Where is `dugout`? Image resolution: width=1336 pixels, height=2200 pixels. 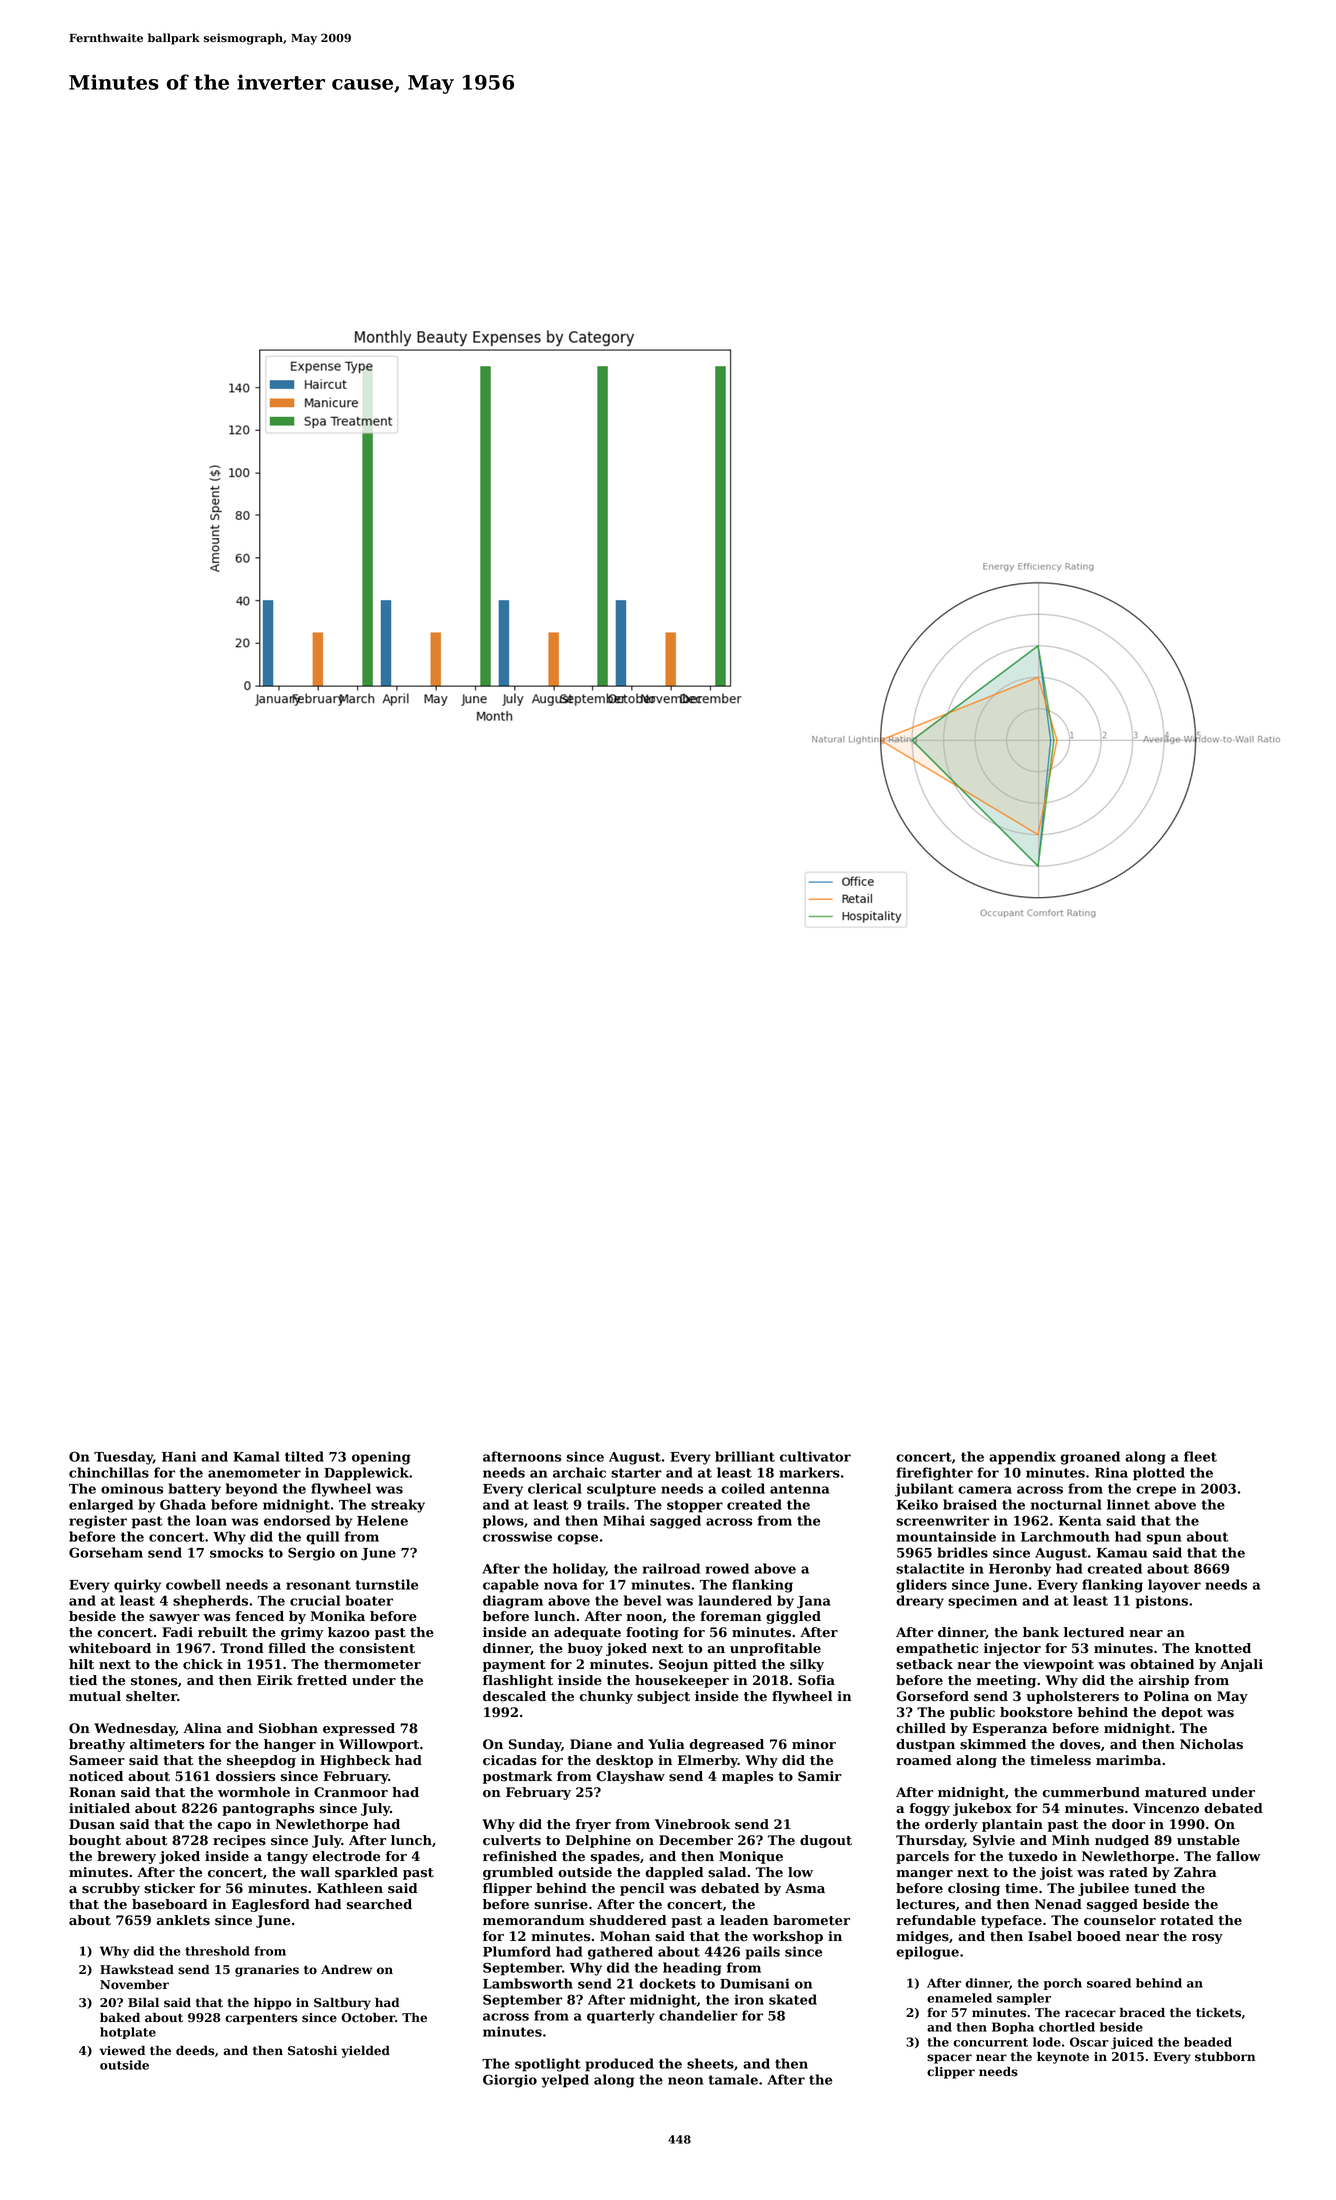 dugout is located at coordinates (826, 1841).
